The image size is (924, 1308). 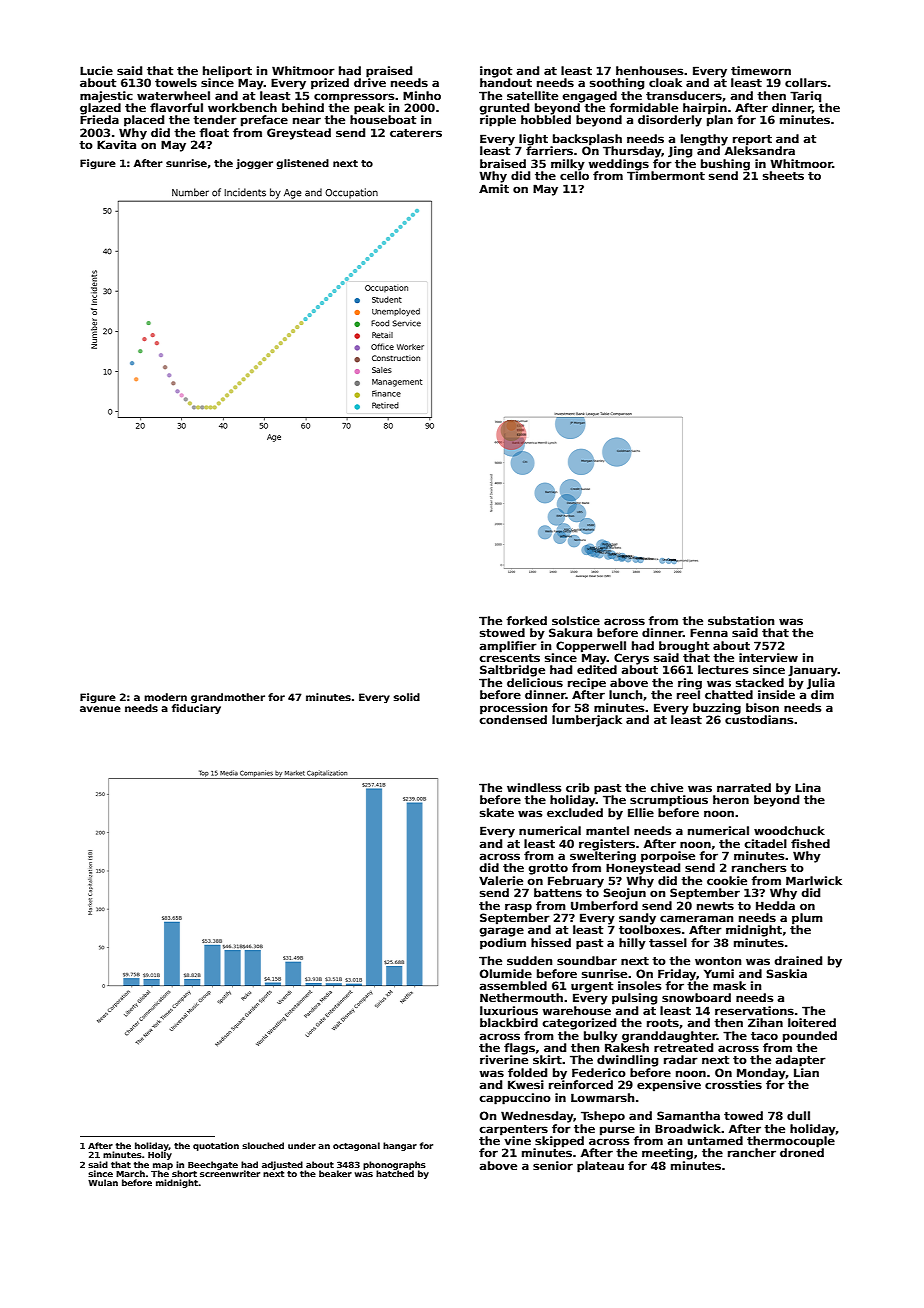 I want to click on short, so click(x=184, y=1173).
